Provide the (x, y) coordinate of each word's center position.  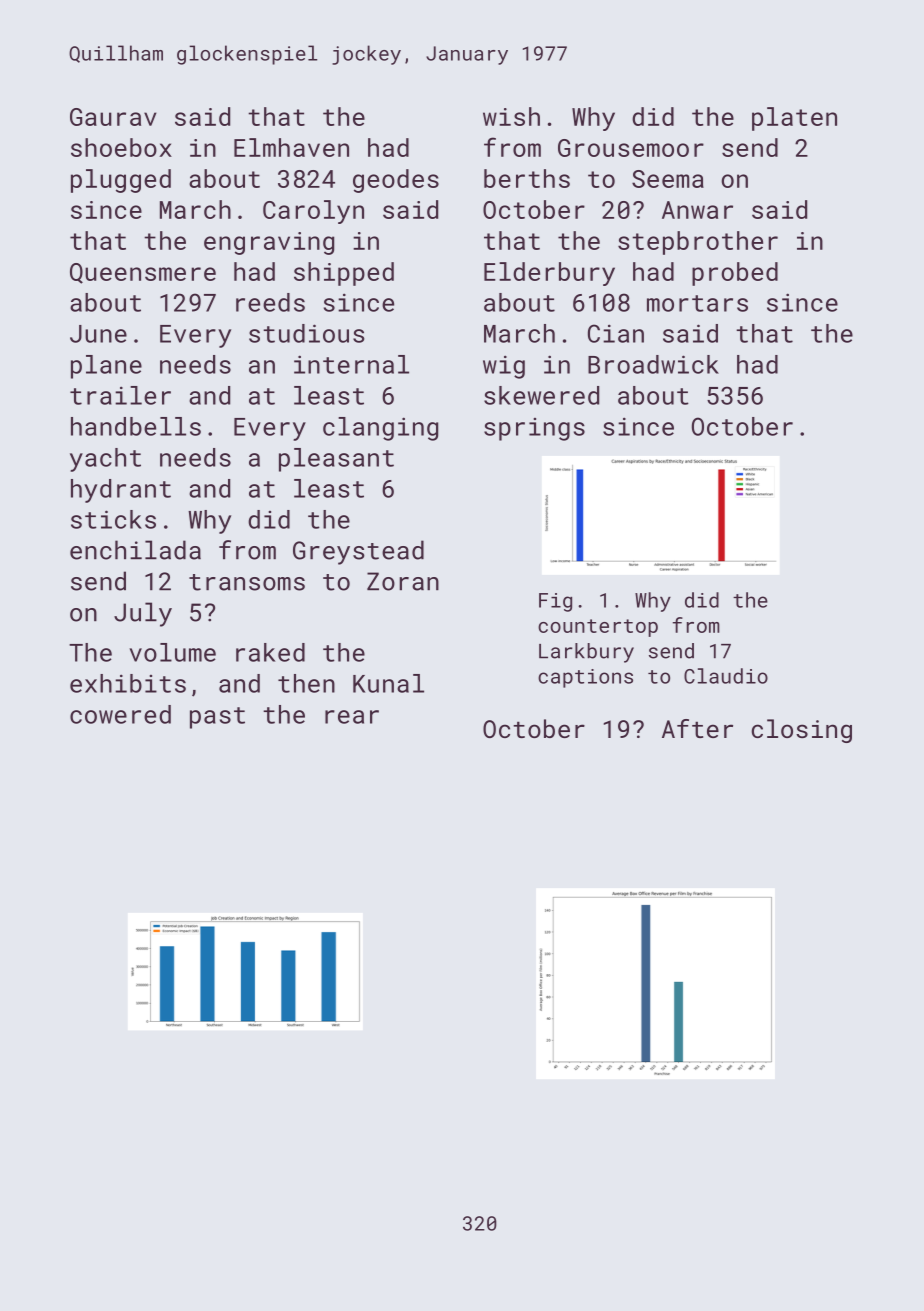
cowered (120, 714)
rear (352, 717)
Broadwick (653, 364)
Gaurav (113, 117)
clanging (380, 429)
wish (511, 116)
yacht (105, 460)
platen (794, 119)
